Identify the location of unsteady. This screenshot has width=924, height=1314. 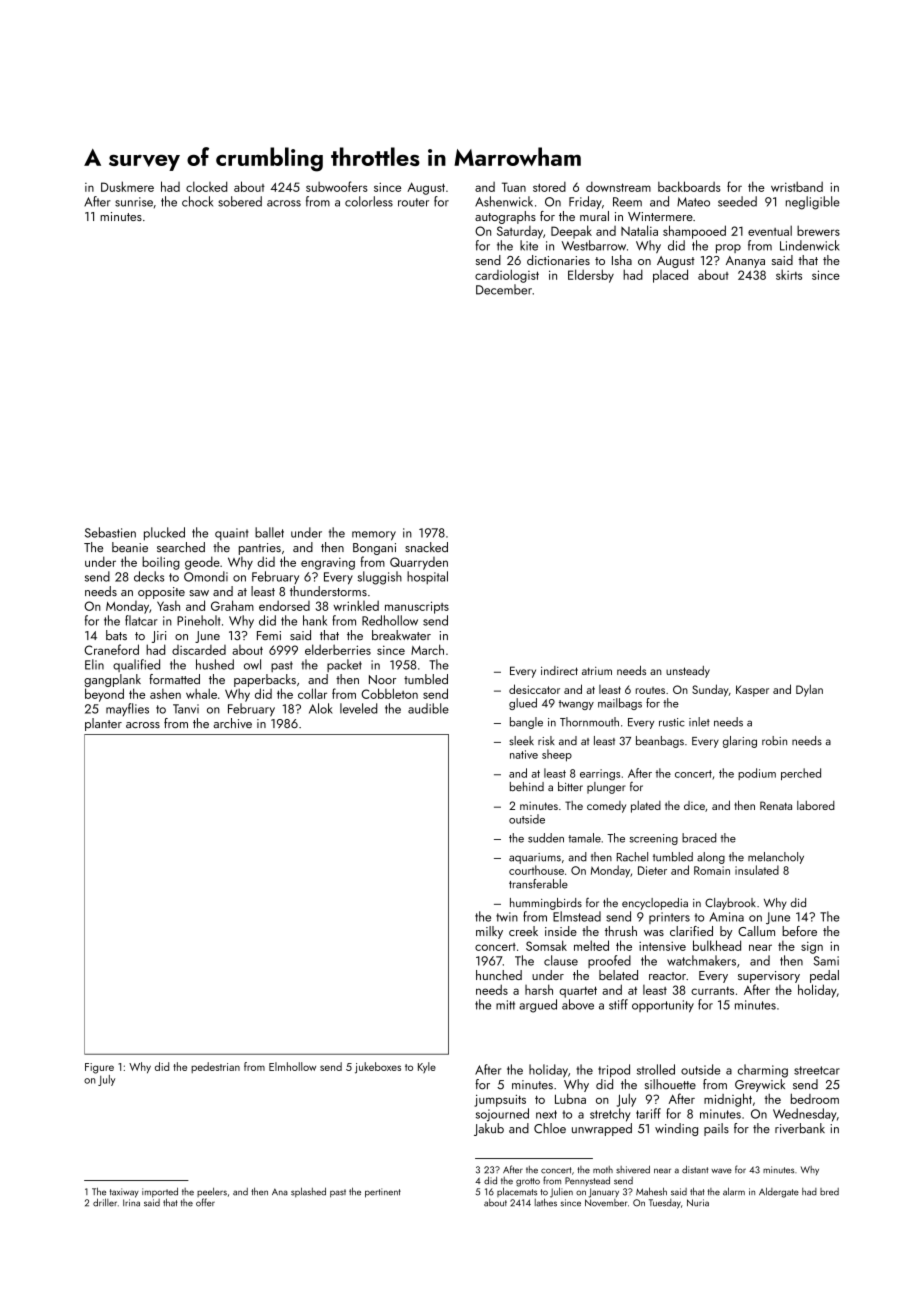
(688, 672).
